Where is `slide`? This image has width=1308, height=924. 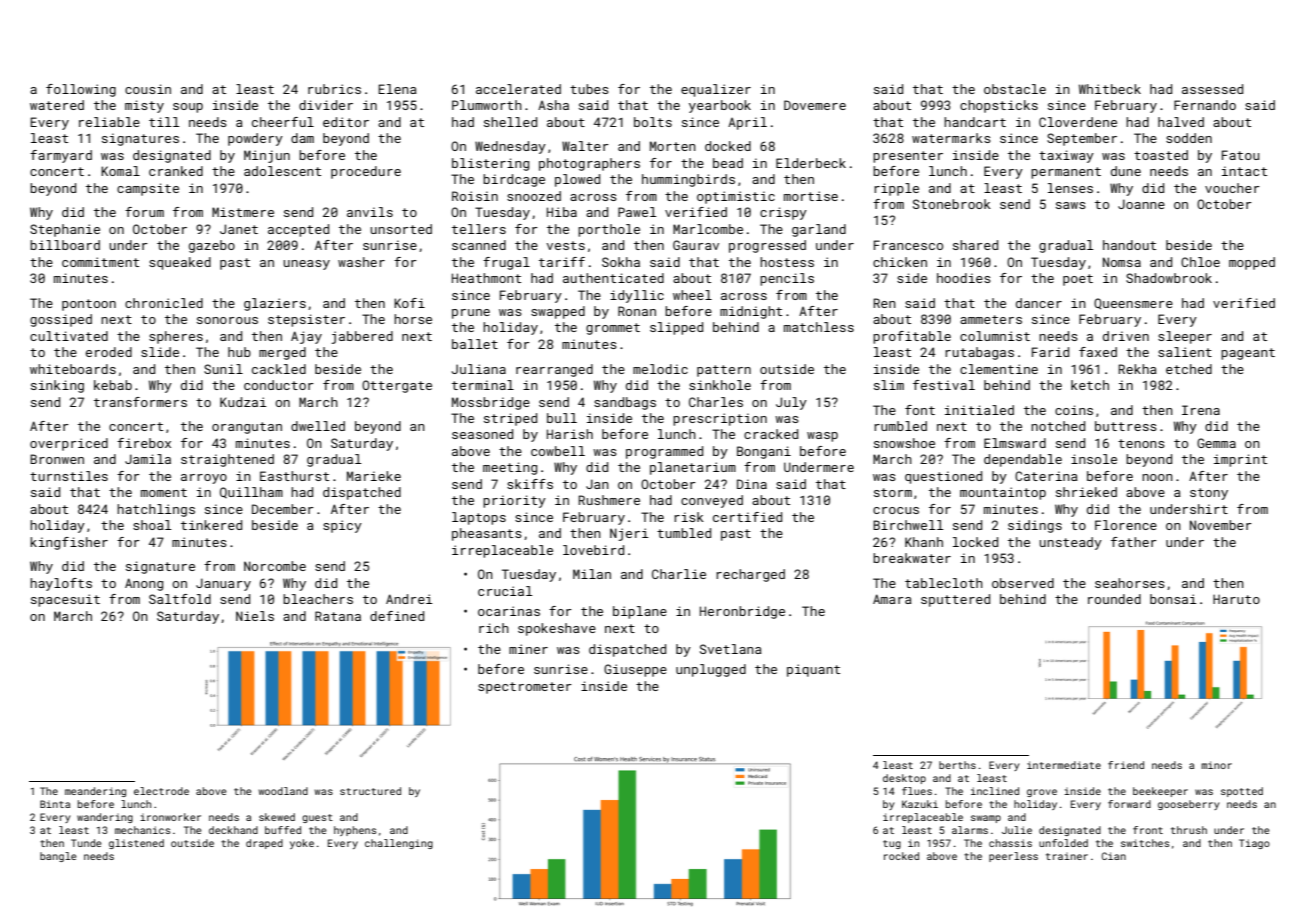
slide is located at coordinates (160, 352).
